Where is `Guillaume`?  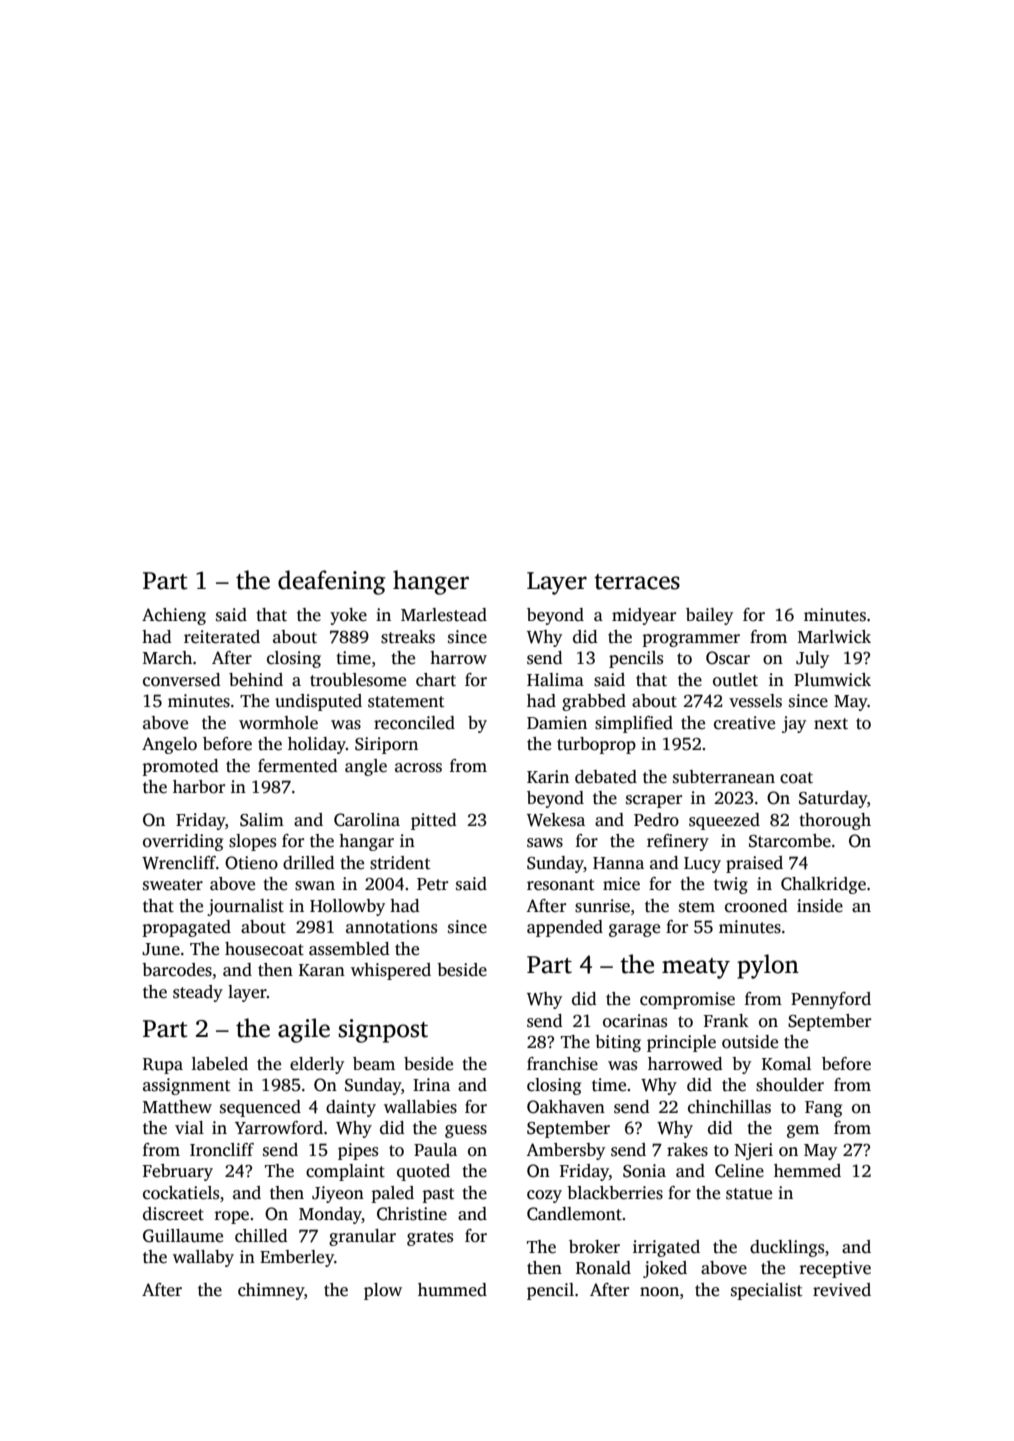 Guillaume is located at coordinates (183, 1236).
